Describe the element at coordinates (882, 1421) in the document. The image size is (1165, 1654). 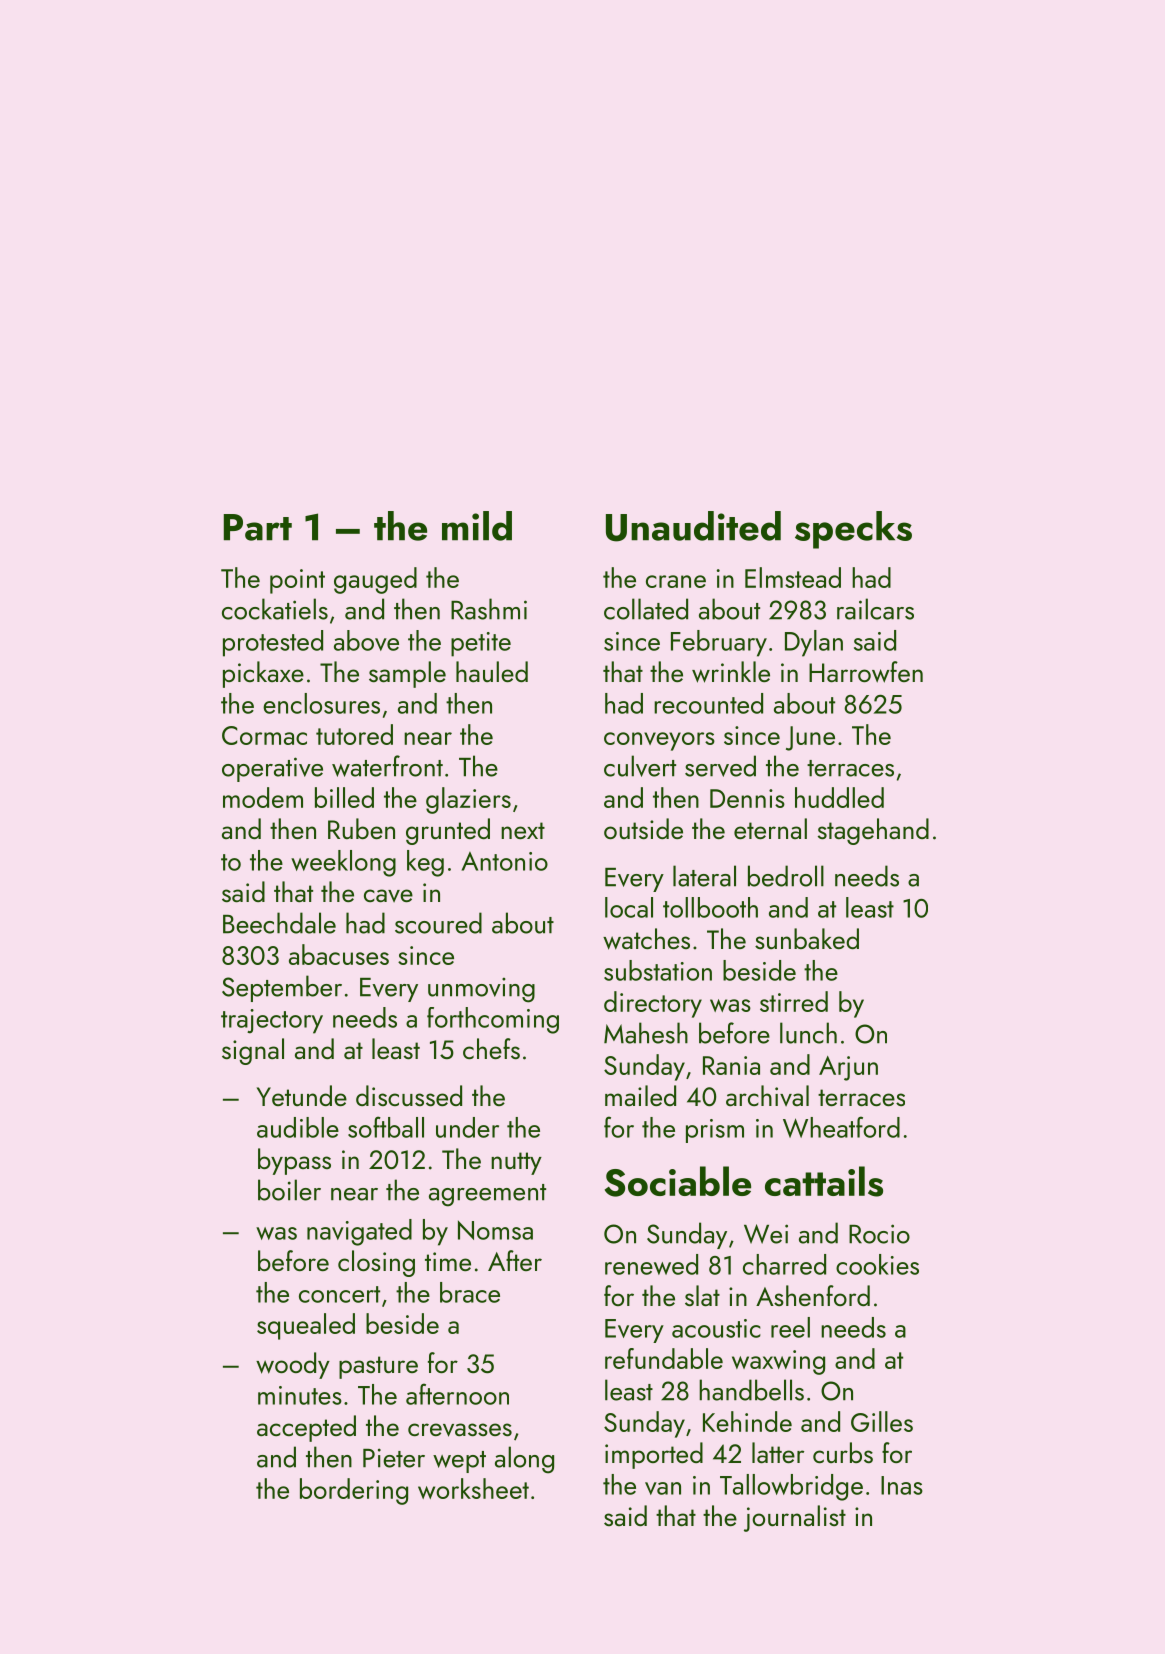
I see `Gilles` at that location.
